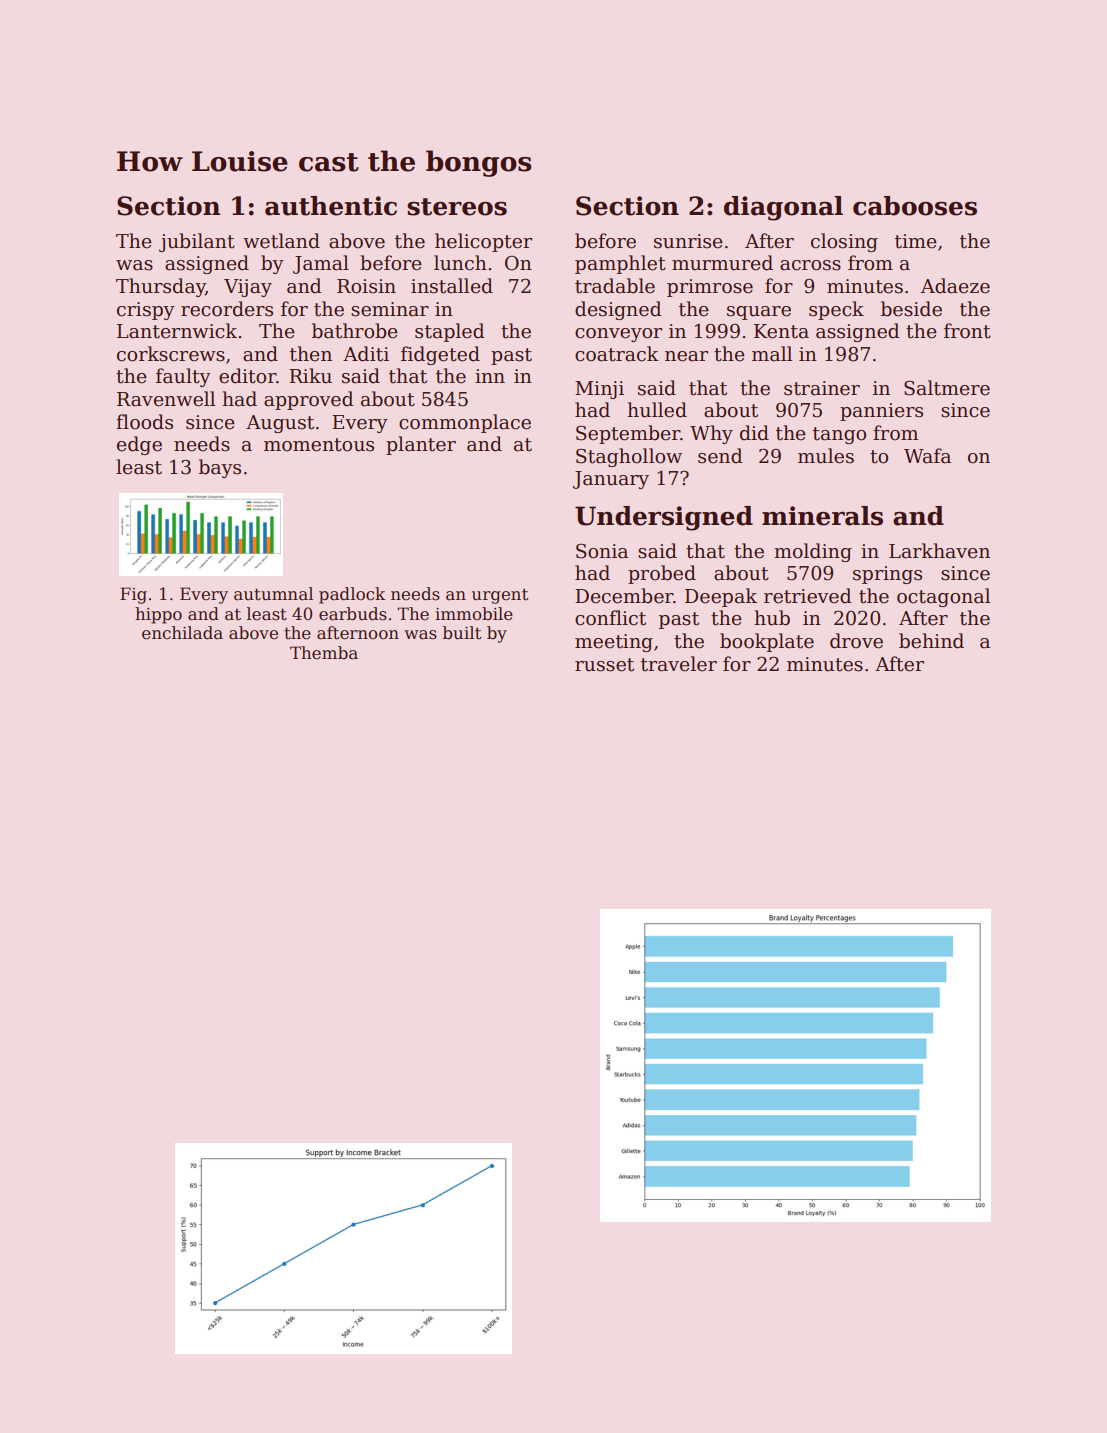  Describe the element at coordinates (721, 597) in the page. I see `Deepak` at that location.
